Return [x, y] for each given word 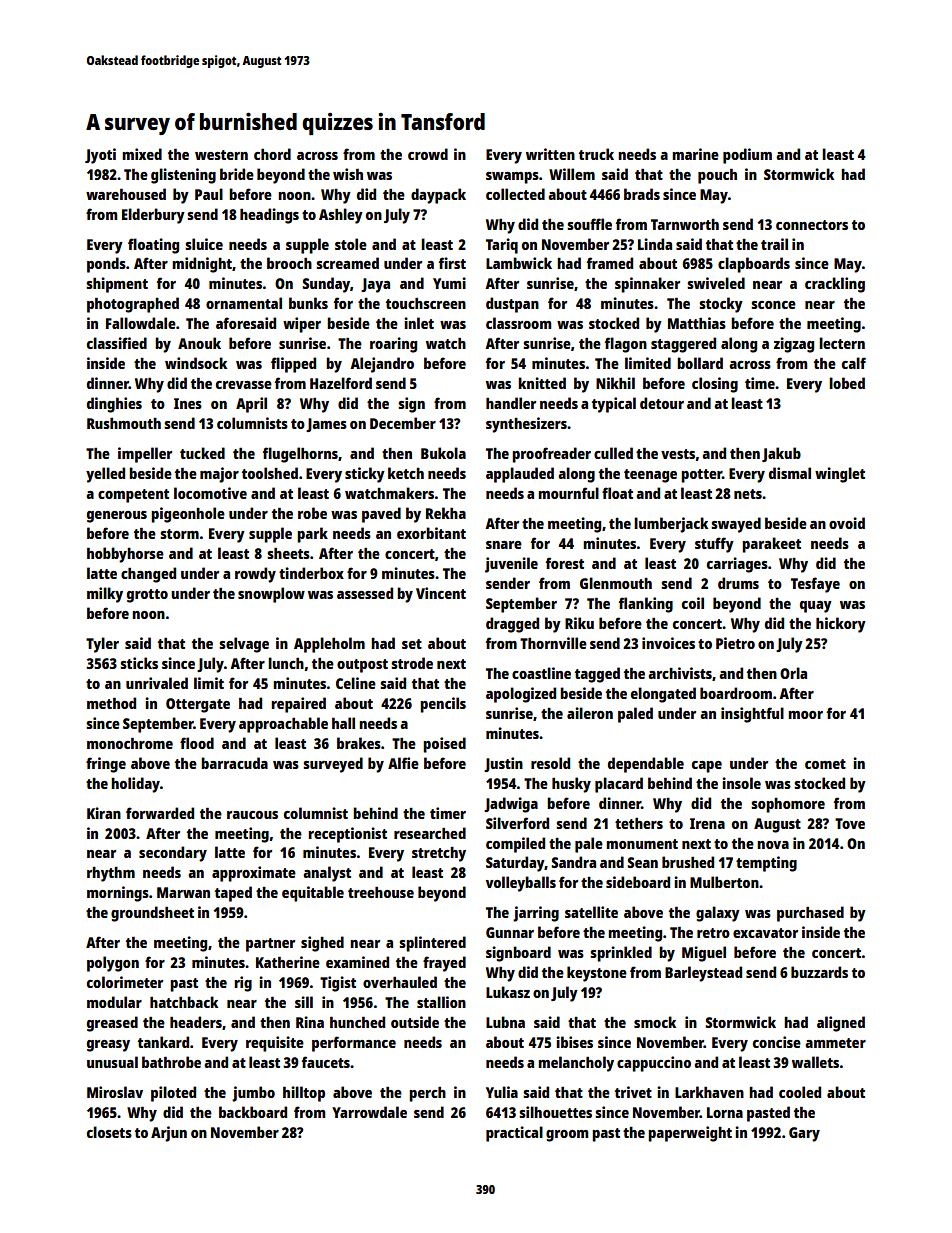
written [550, 154]
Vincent [441, 593]
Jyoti [100, 156]
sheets [288, 553]
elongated [663, 695]
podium [747, 156]
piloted [173, 1094]
